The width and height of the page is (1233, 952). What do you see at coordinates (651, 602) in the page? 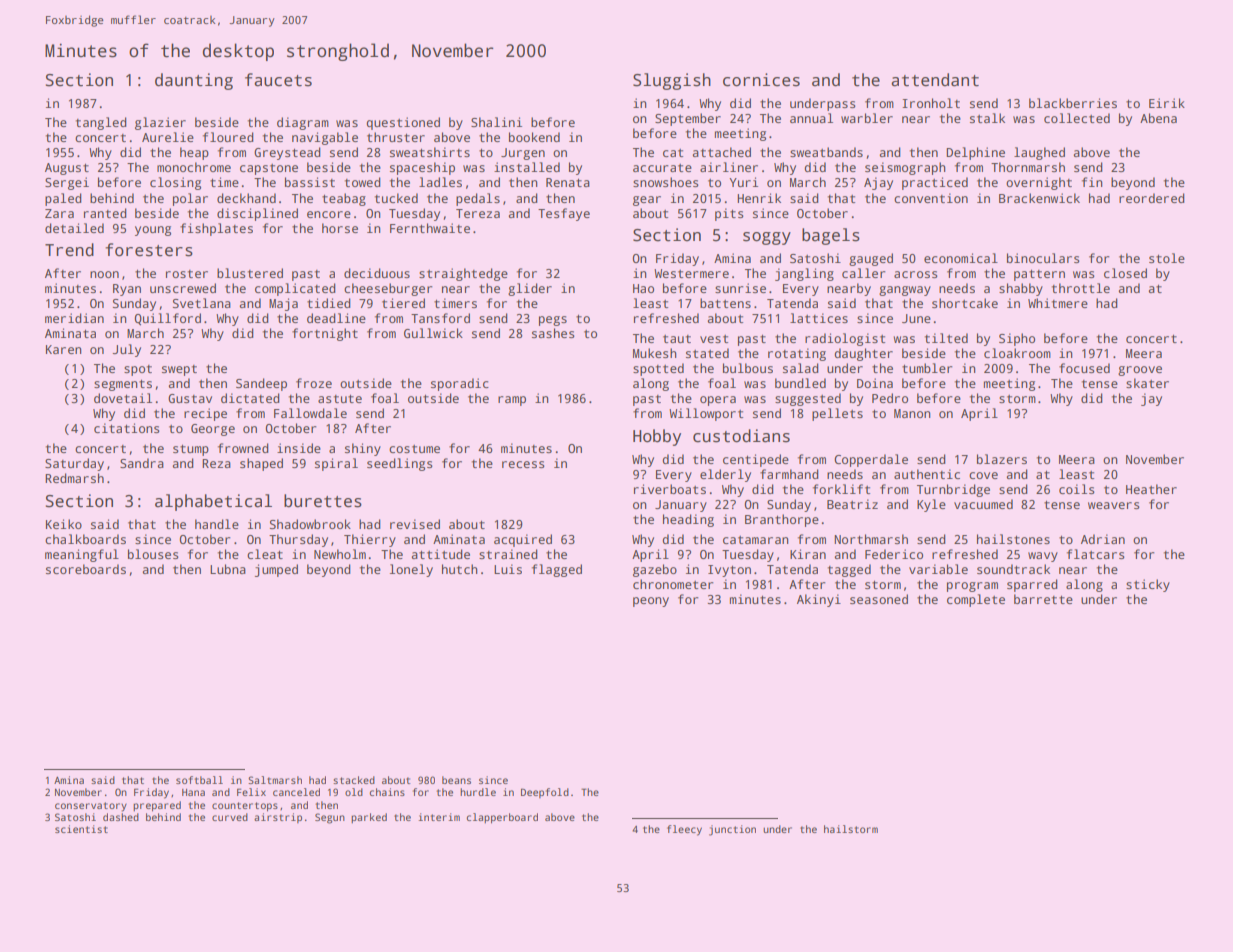
I see `peony` at bounding box center [651, 602].
